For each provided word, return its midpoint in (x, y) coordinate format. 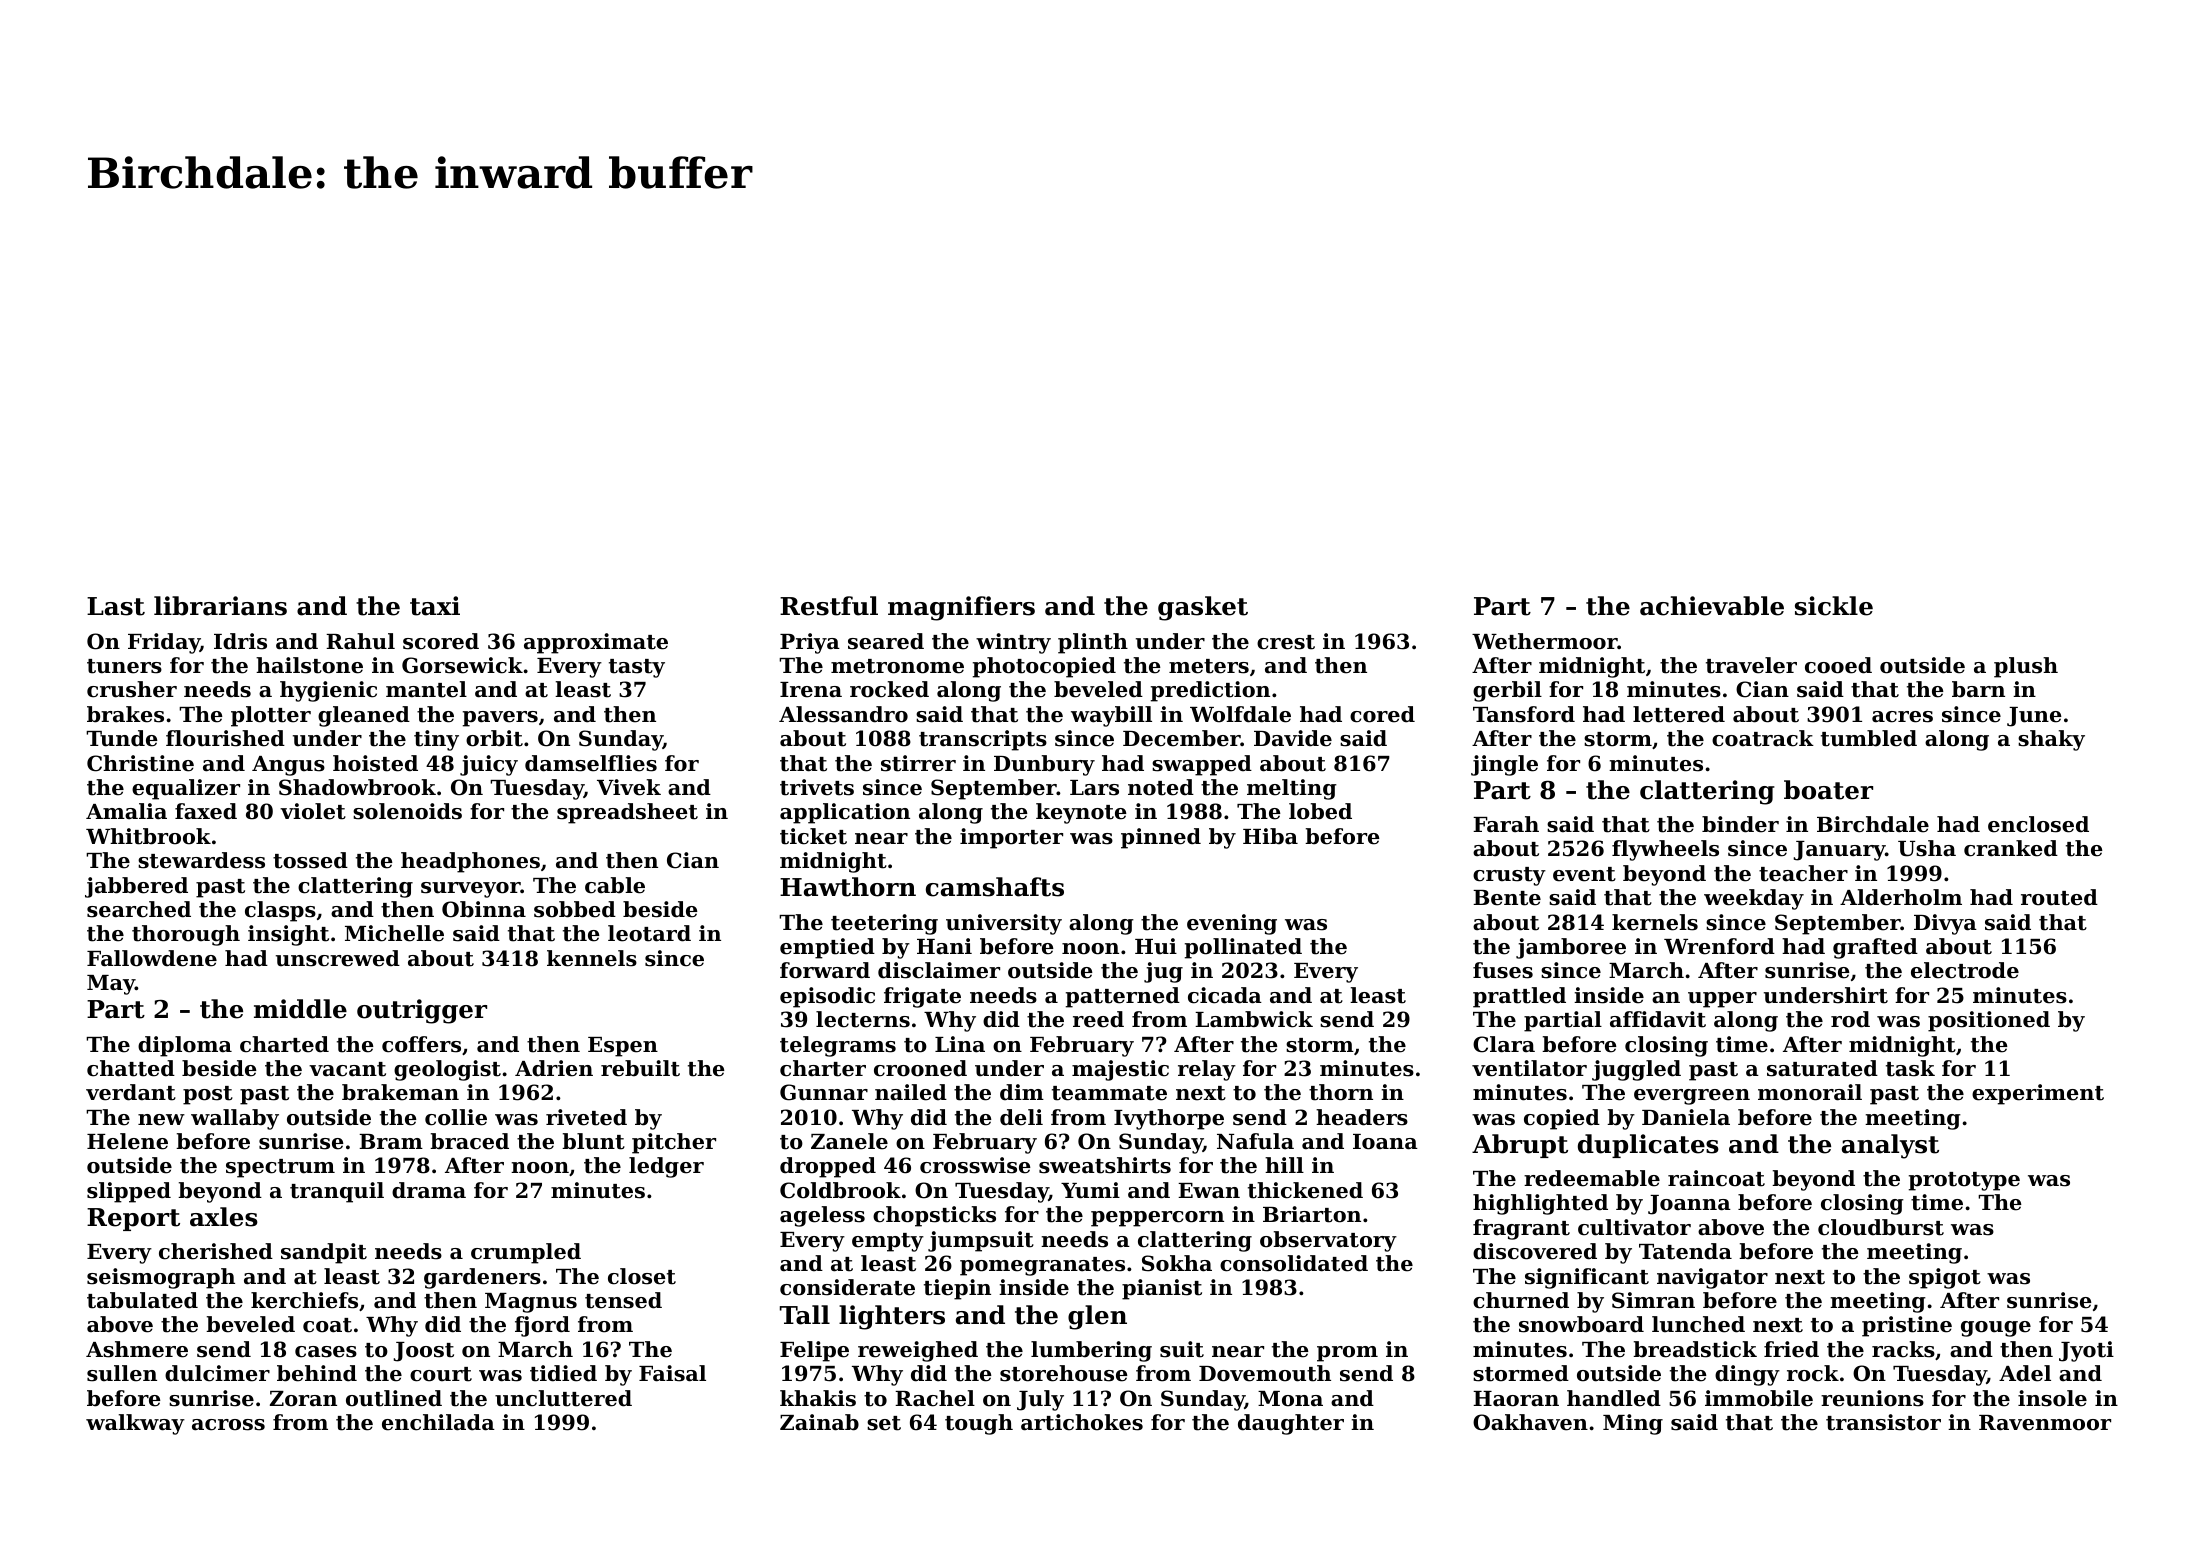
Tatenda (1685, 1251)
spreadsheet (627, 813)
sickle (1834, 606)
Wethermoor (1545, 641)
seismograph (161, 1278)
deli (1021, 1117)
